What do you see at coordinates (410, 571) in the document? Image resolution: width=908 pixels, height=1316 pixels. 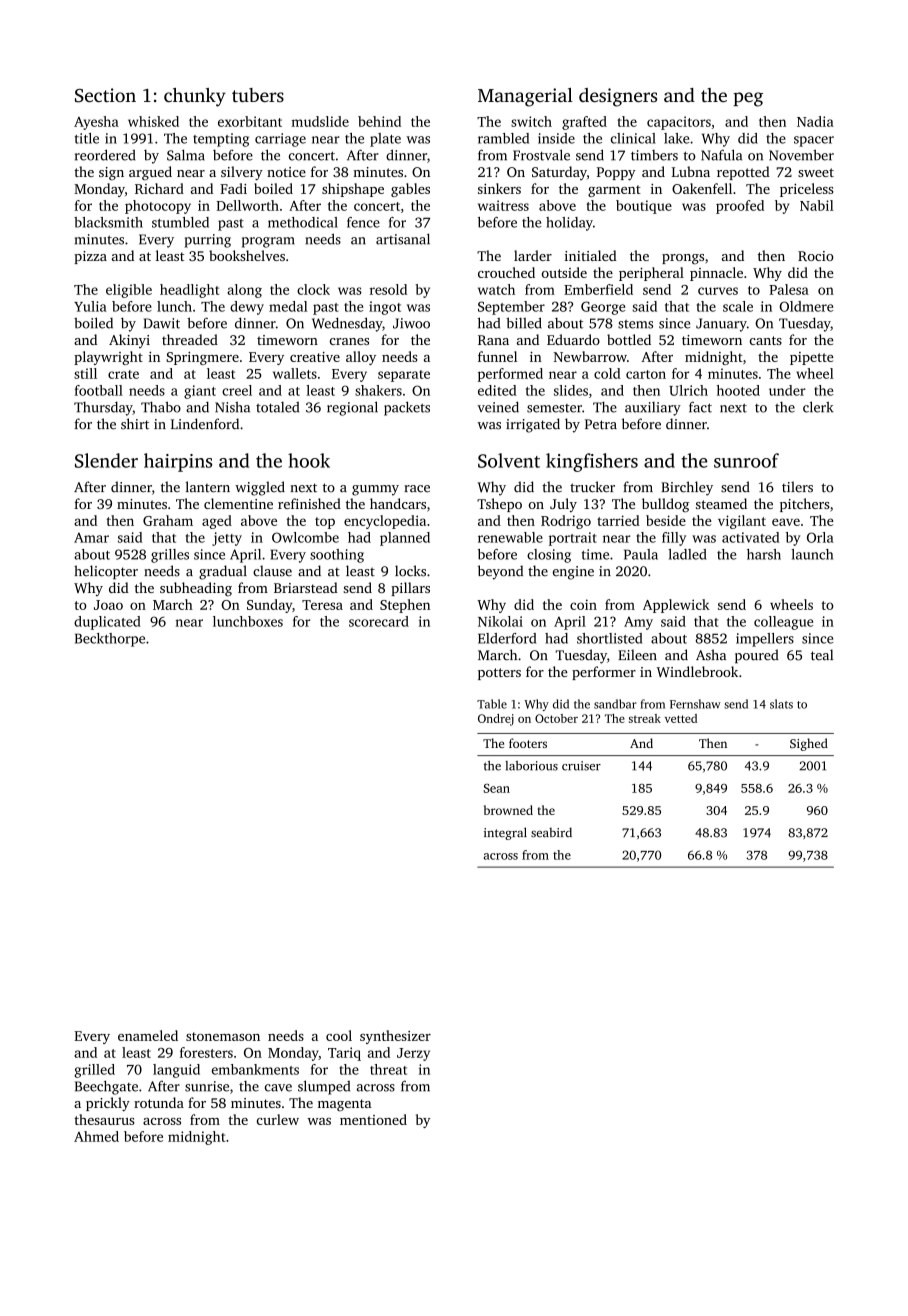 I see `locks` at bounding box center [410, 571].
